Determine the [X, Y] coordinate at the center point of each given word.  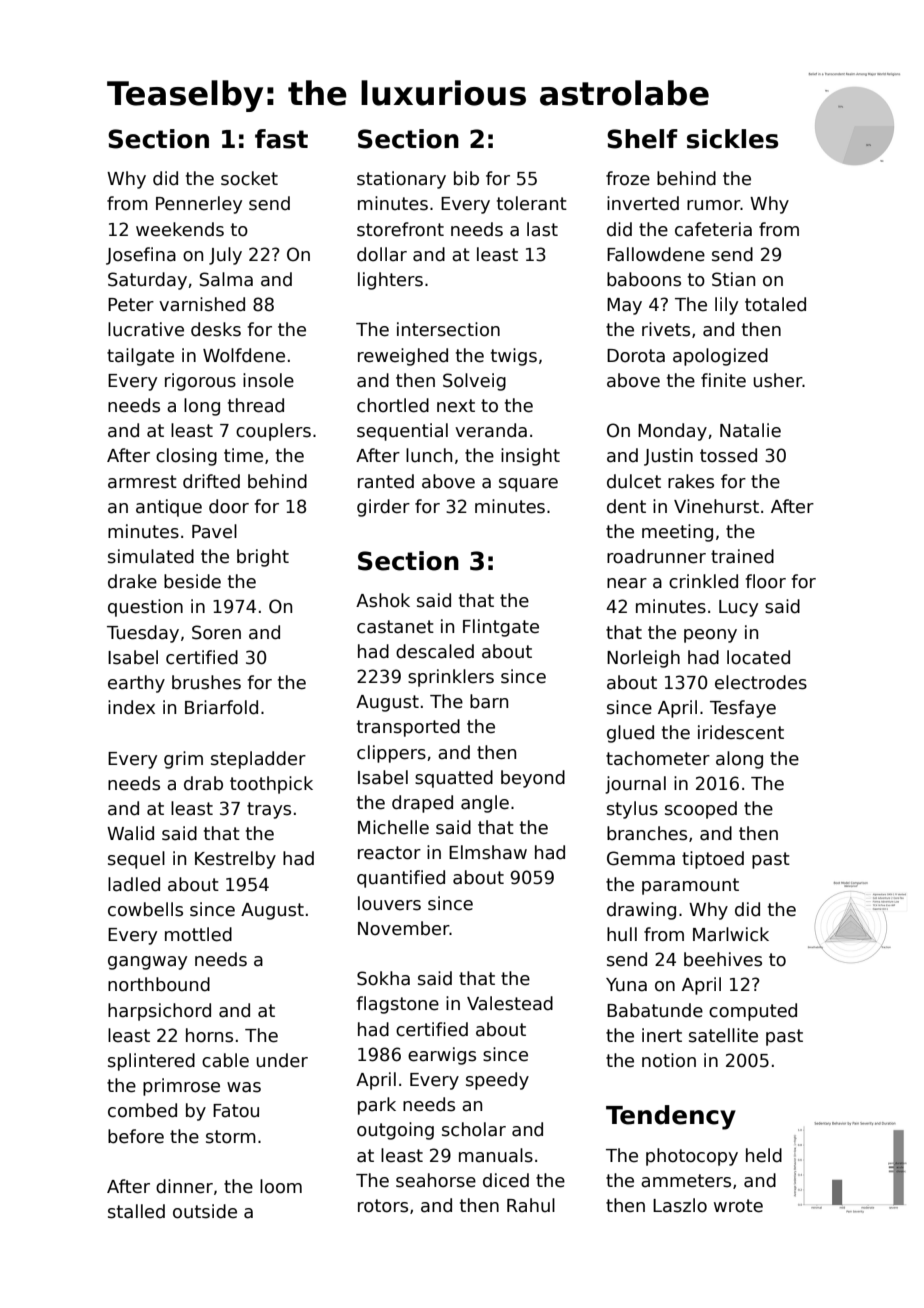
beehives [723, 959]
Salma [226, 279]
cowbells [145, 909]
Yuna [626, 985]
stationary [401, 180]
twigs [514, 357]
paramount [690, 886]
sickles [732, 139]
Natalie [750, 430]
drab [203, 783]
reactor [389, 853]
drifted [211, 481]
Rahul [531, 1205]
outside [205, 1211]
